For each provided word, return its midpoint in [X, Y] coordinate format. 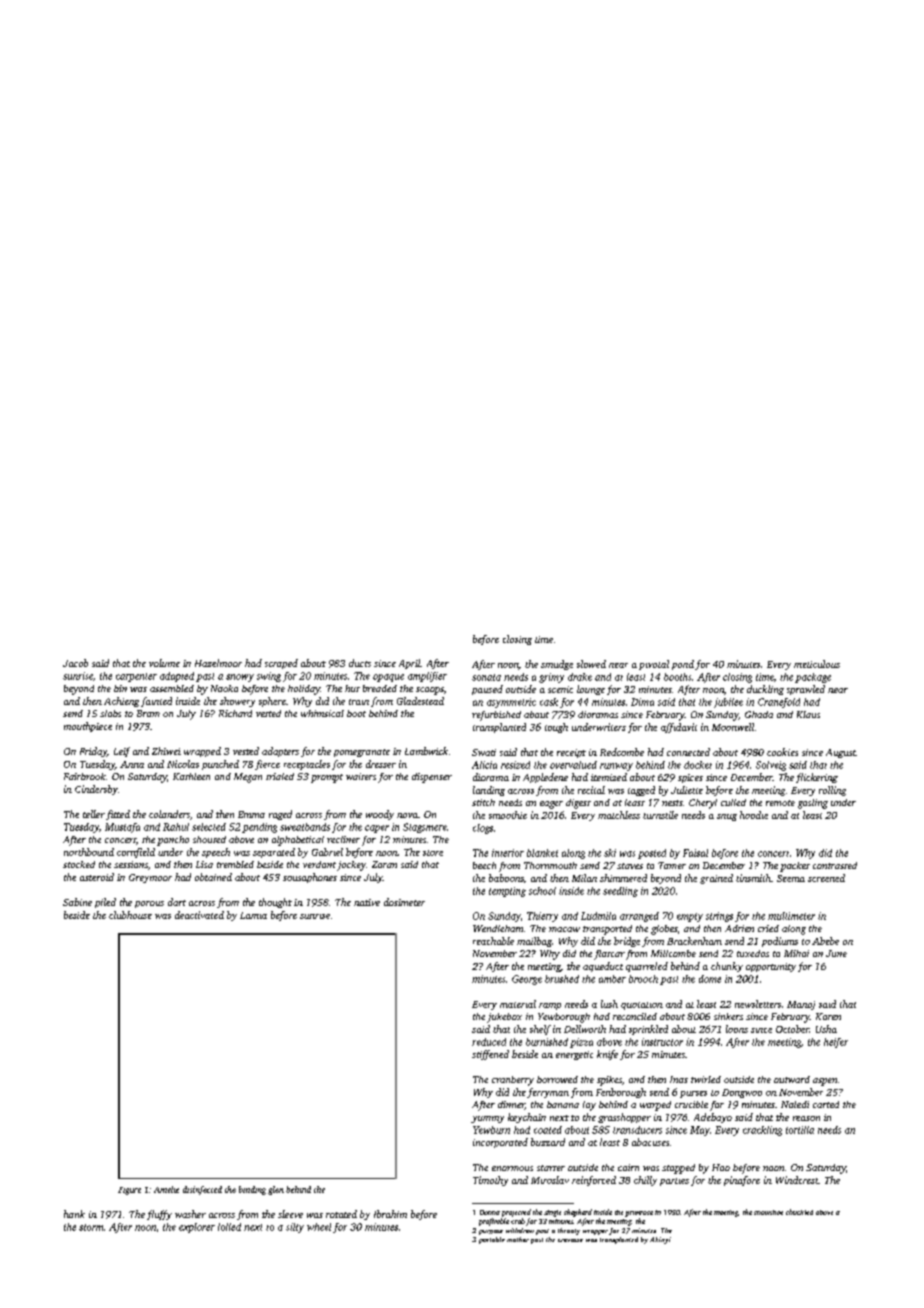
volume [164, 663]
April [410, 664]
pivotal [654, 665]
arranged [639, 917]
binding [252, 1190]
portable [492, 1240]
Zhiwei [166, 751]
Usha [826, 1029]
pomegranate [362, 753]
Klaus [808, 714]
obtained [213, 877]
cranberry [513, 1081]
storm [91, 1227]
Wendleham [498, 928]
